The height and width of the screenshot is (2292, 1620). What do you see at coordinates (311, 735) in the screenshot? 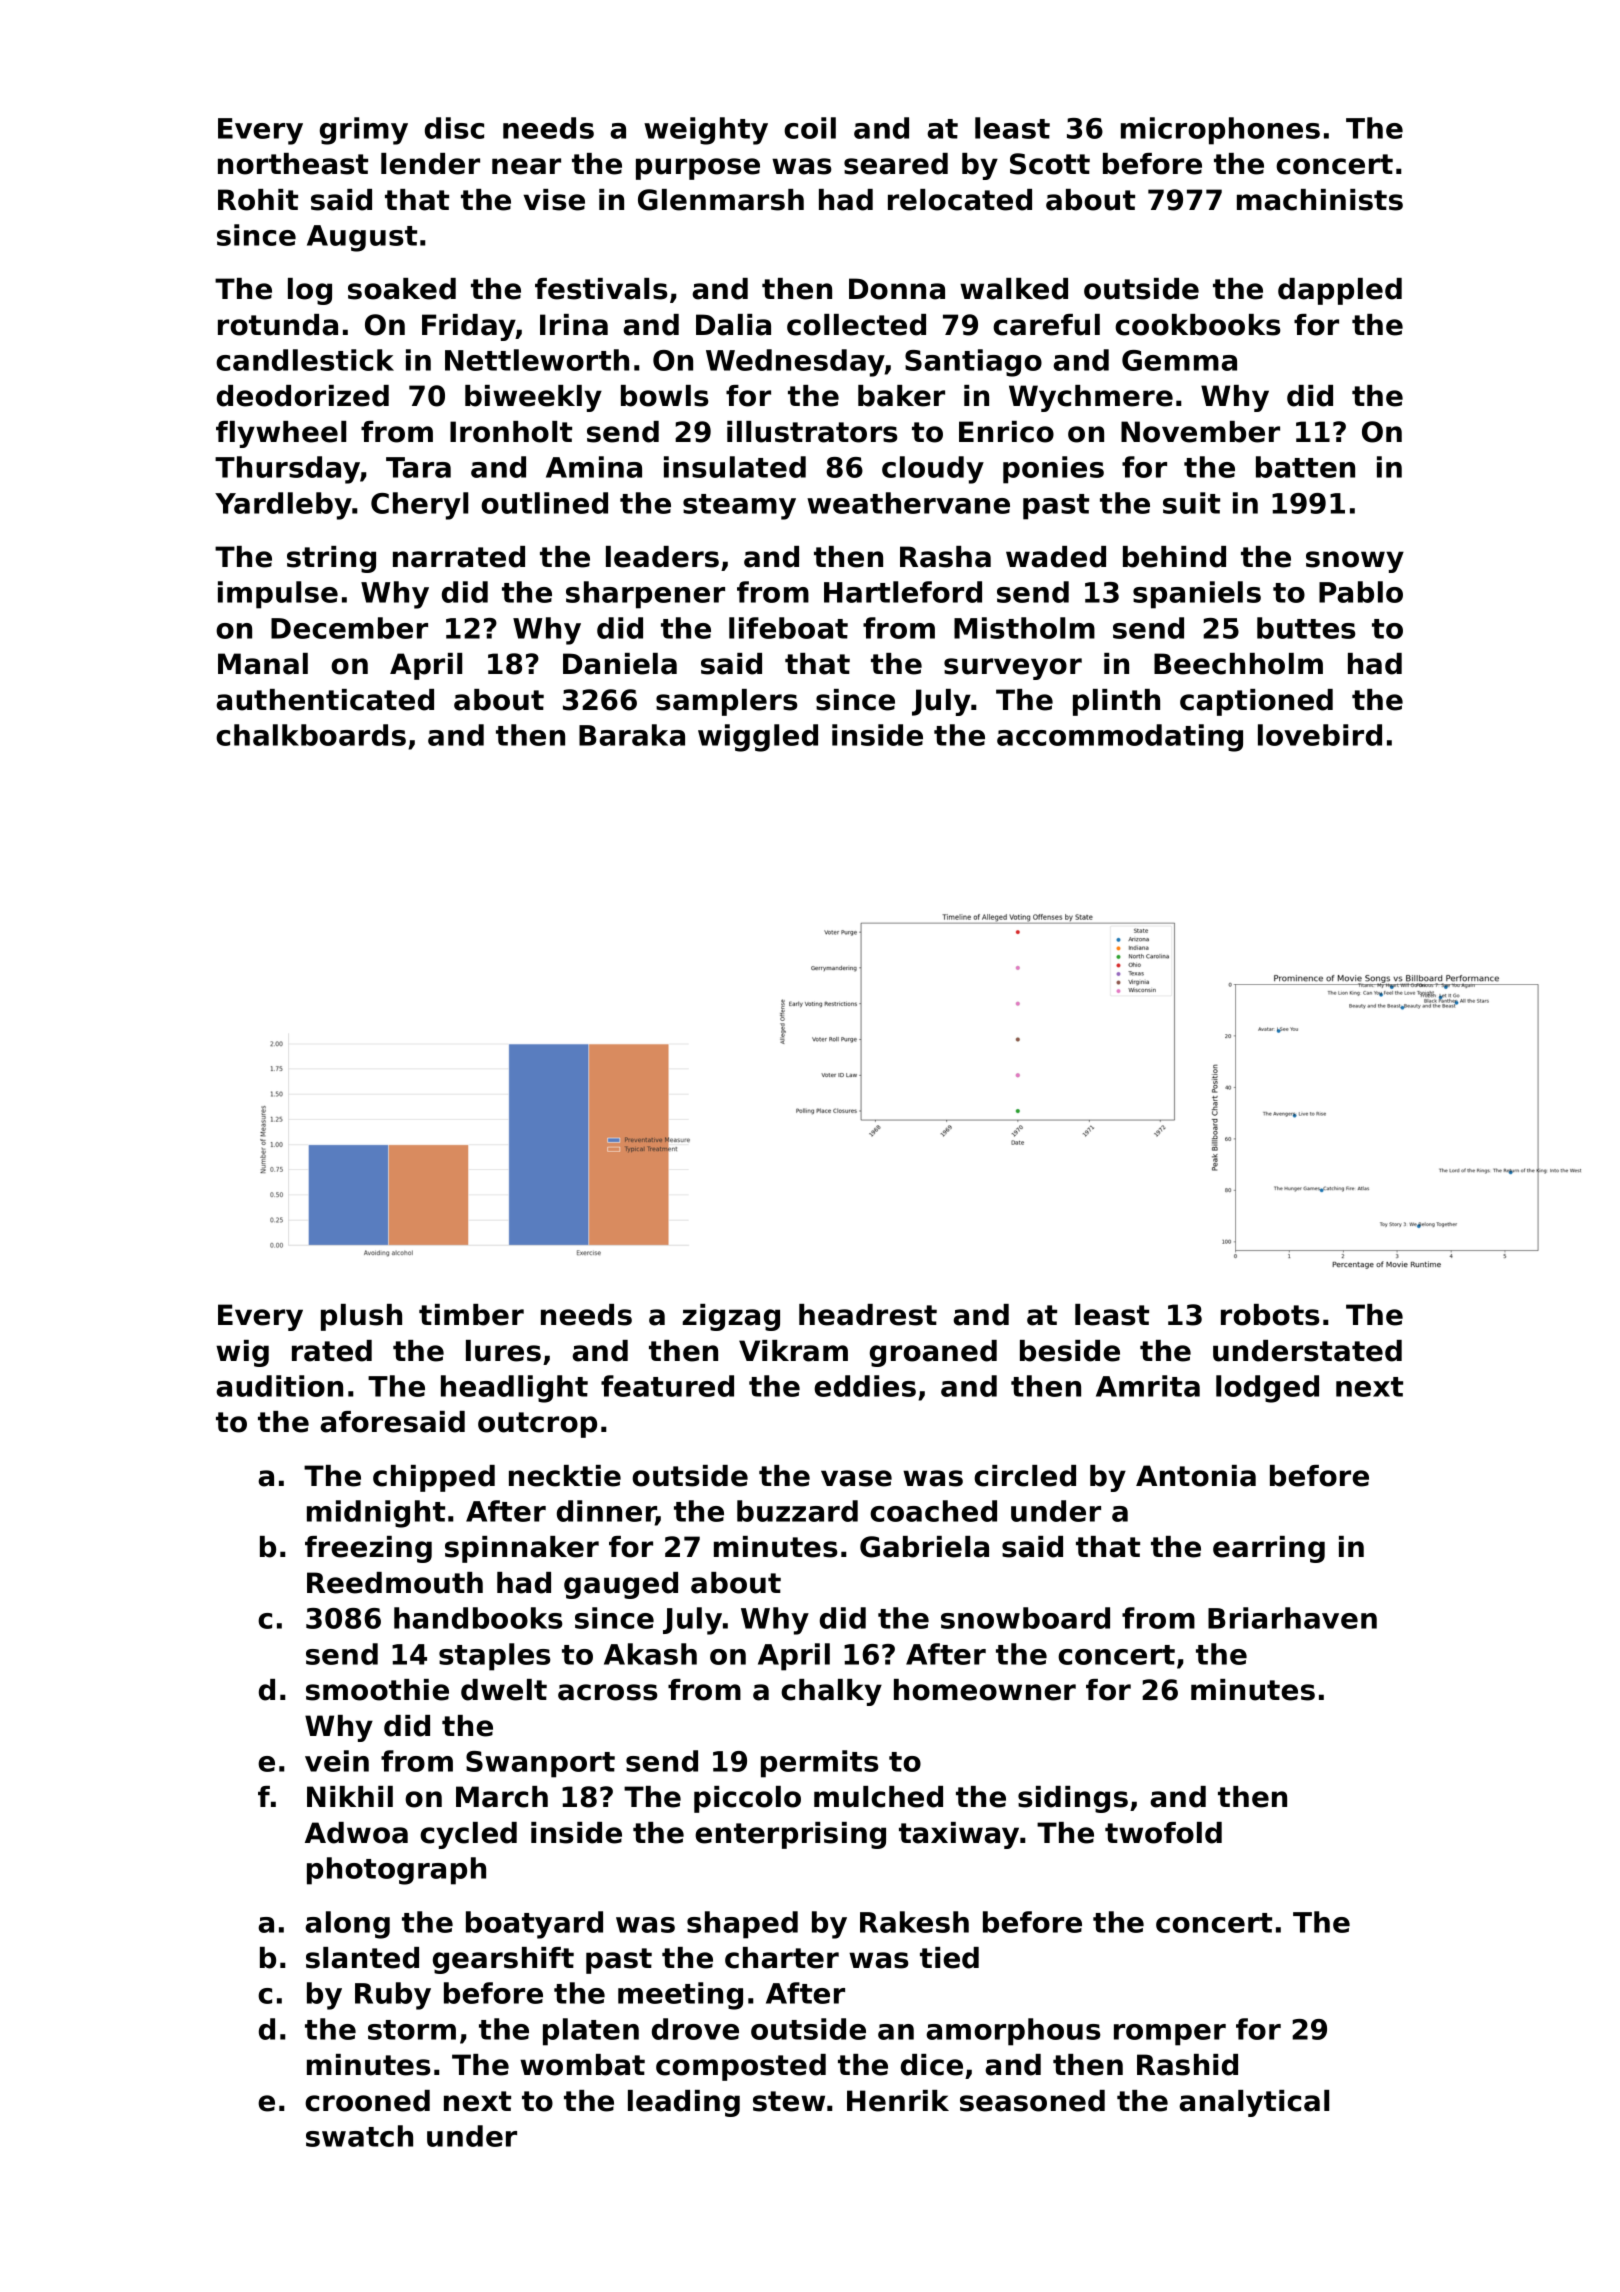
I see `chalkboards` at bounding box center [311, 735].
